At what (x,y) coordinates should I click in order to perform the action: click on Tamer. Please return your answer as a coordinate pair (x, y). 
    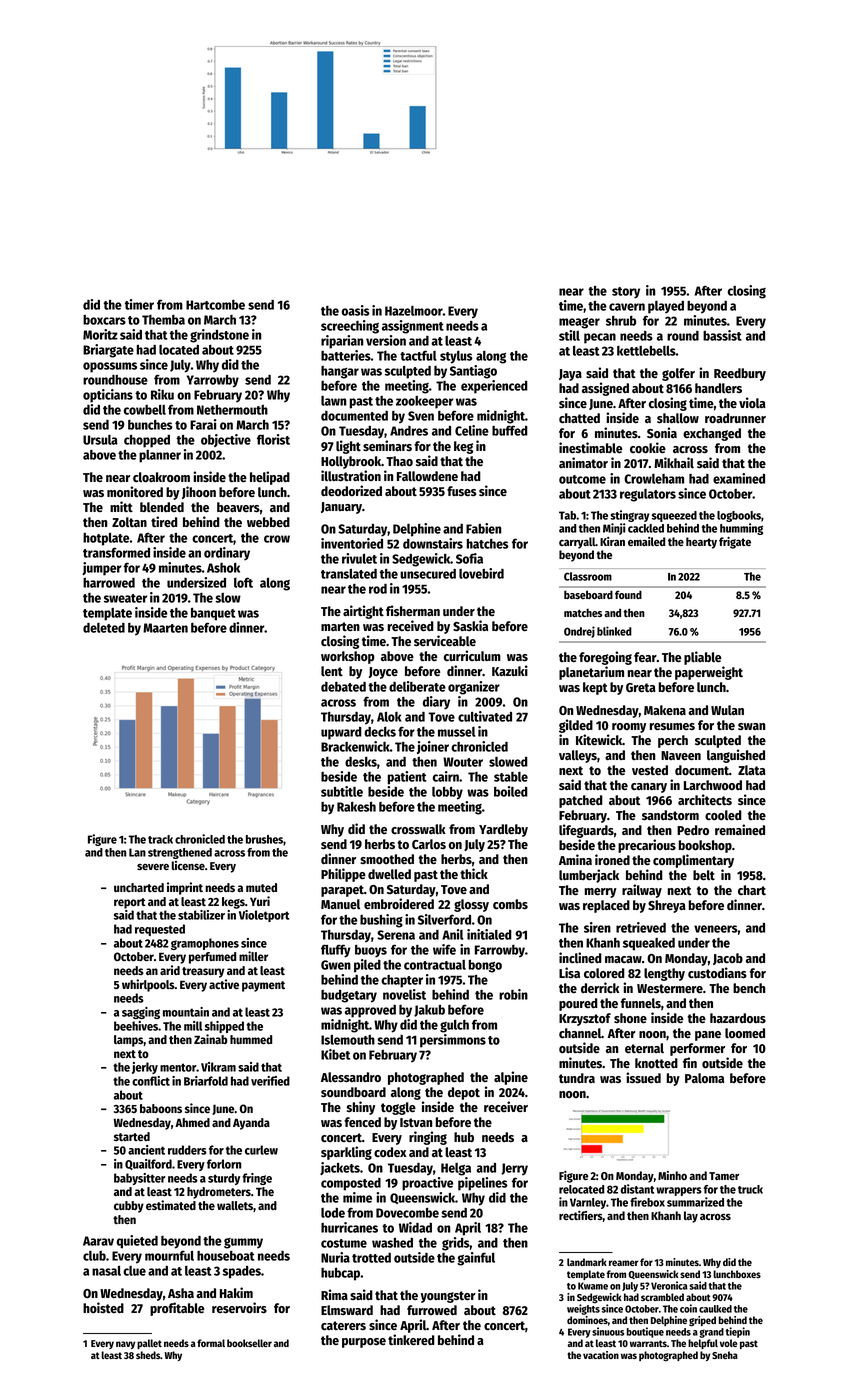
    Looking at the image, I should click on (724, 1176).
